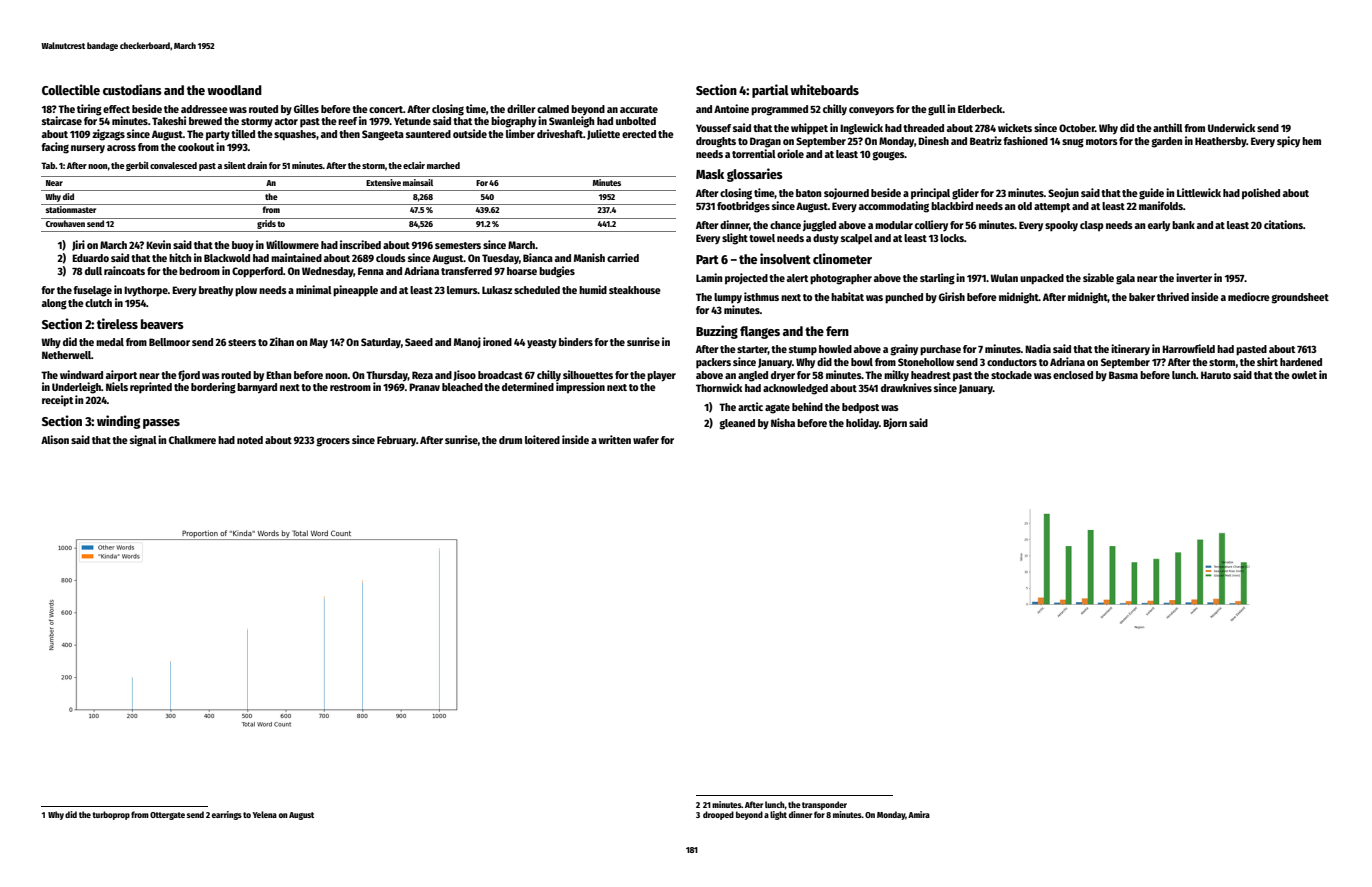 Image resolution: width=1372 pixels, height=887 pixels. Describe the element at coordinates (980, 109) in the document. I see `Elderbeck` at that location.
